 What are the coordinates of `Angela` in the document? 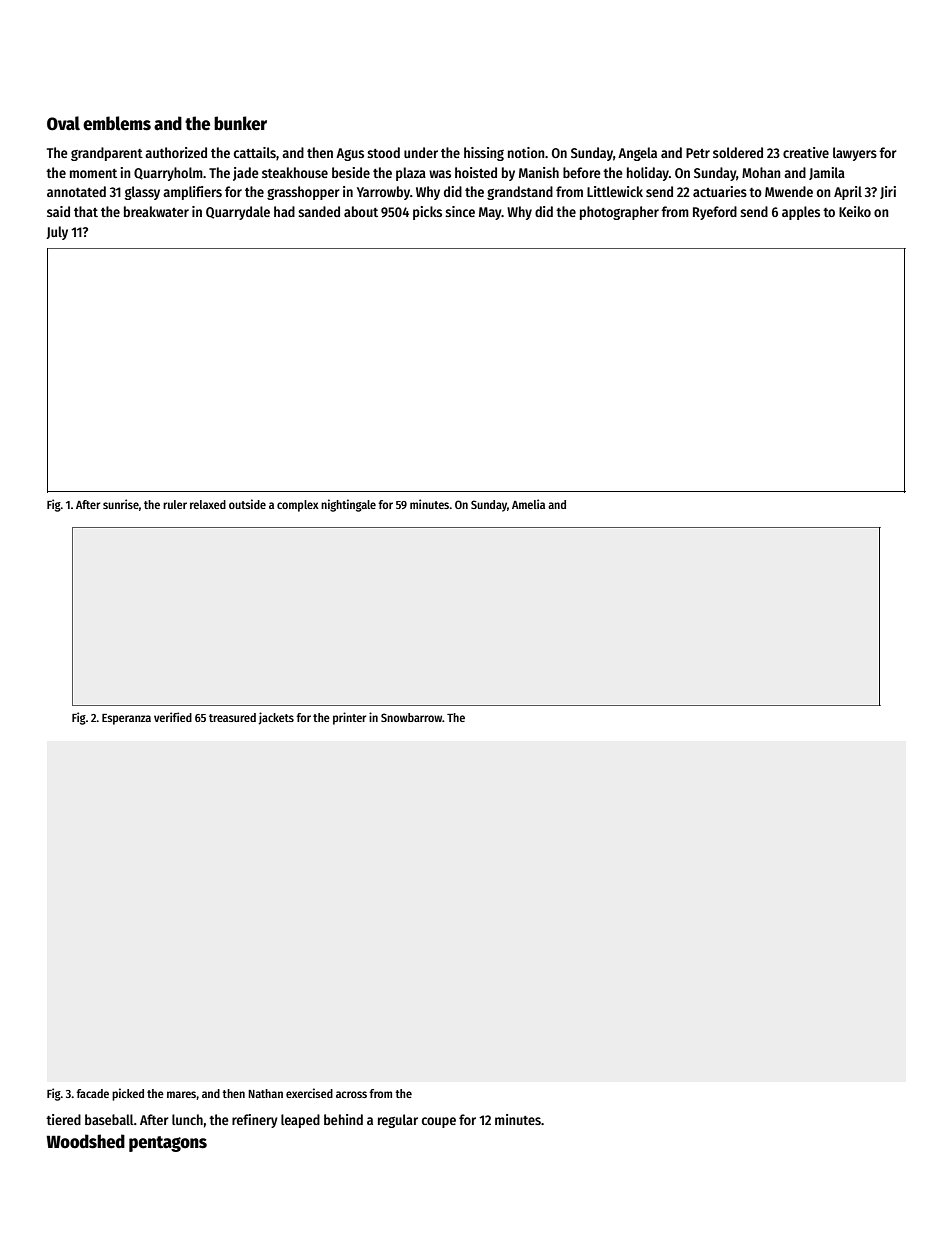 It's located at (637, 154).
